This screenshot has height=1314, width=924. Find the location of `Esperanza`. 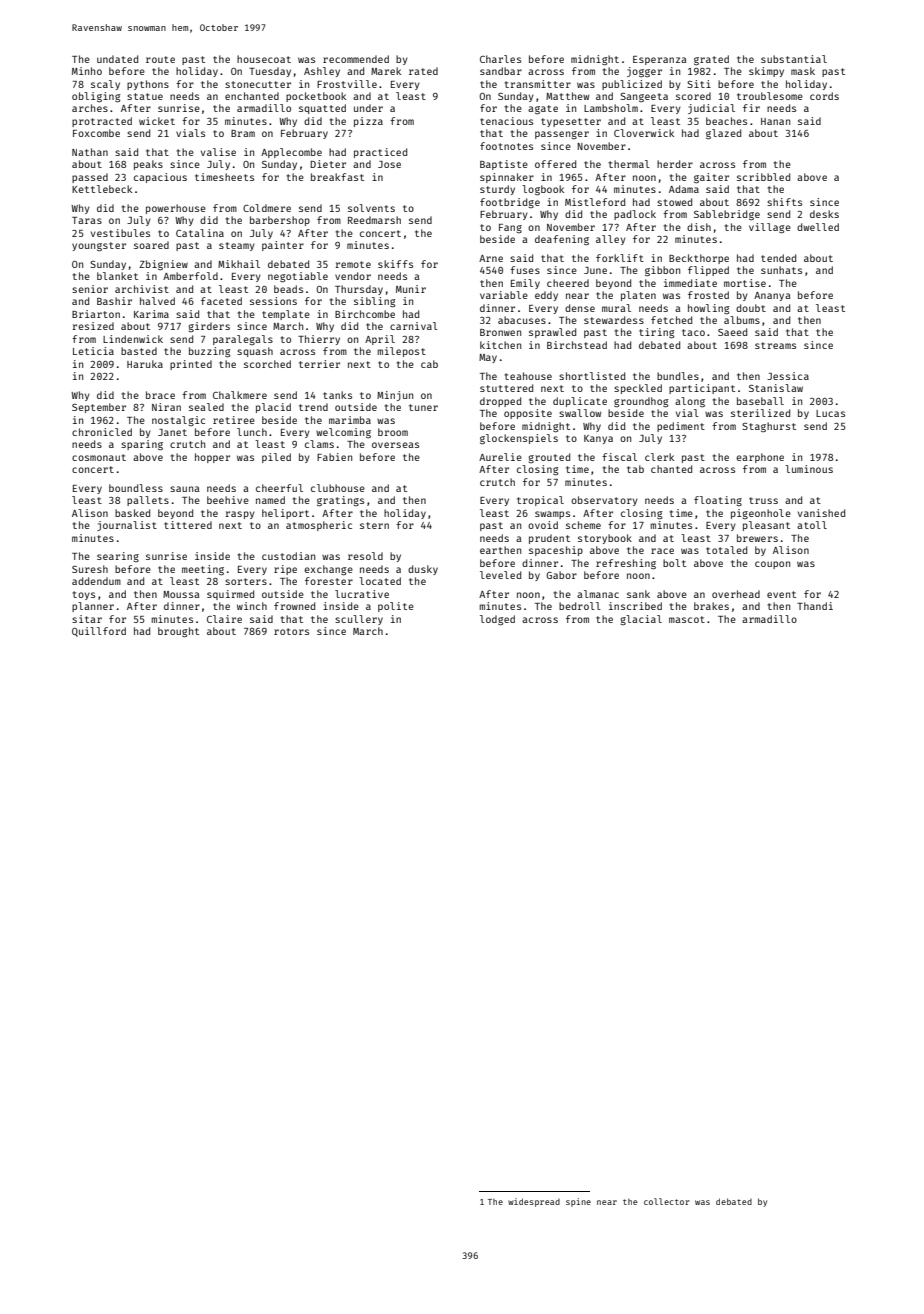

Esperanza is located at coordinates (659, 60).
